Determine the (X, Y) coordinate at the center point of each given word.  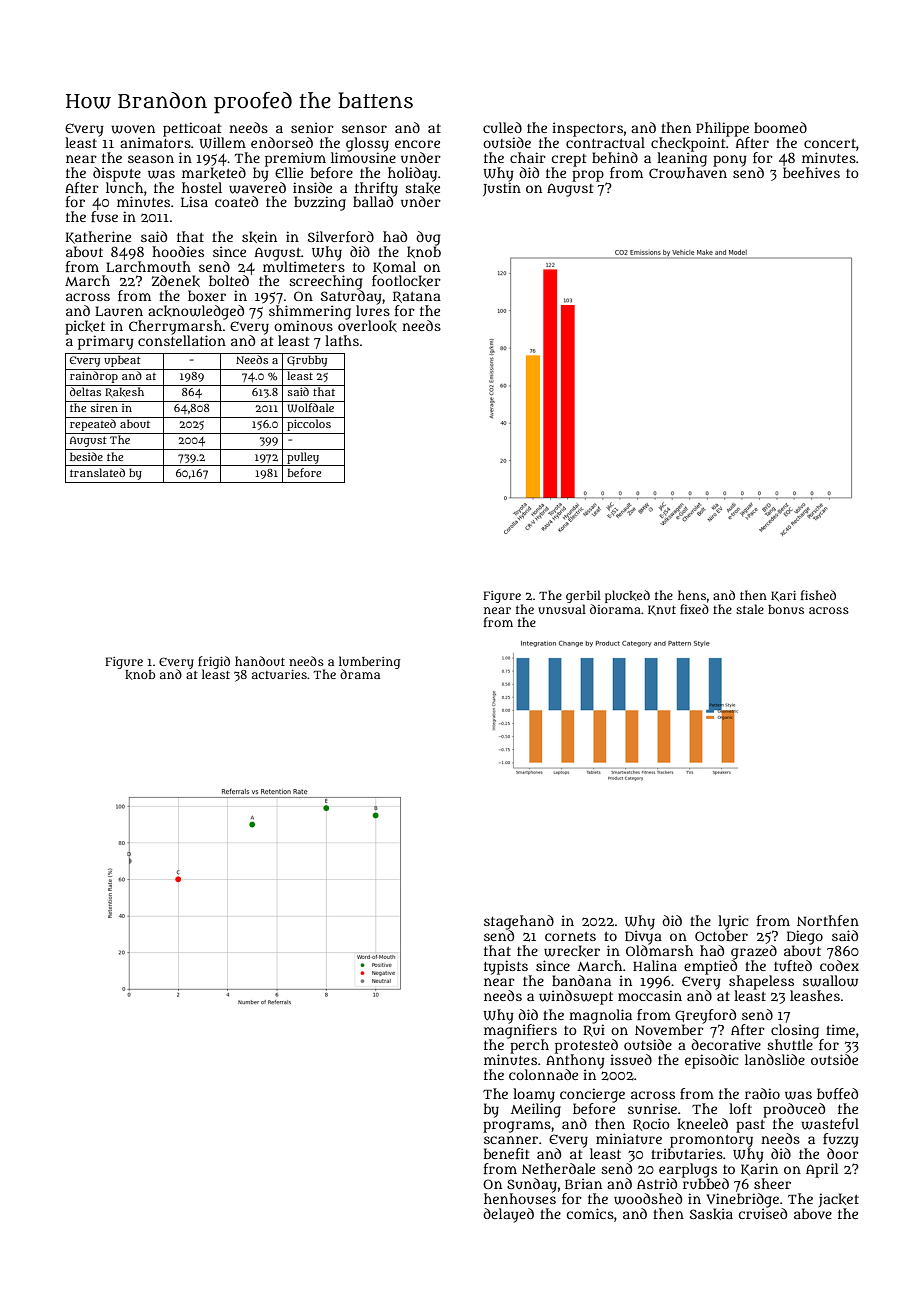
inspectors (587, 129)
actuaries (279, 674)
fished (818, 595)
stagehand (519, 922)
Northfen (828, 920)
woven (133, 129)
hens (692, 595)
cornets (570, 936)
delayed (508, 1215)
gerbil (583, 596)
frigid (214, 663)
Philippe (722, 129)
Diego (805, 937)
